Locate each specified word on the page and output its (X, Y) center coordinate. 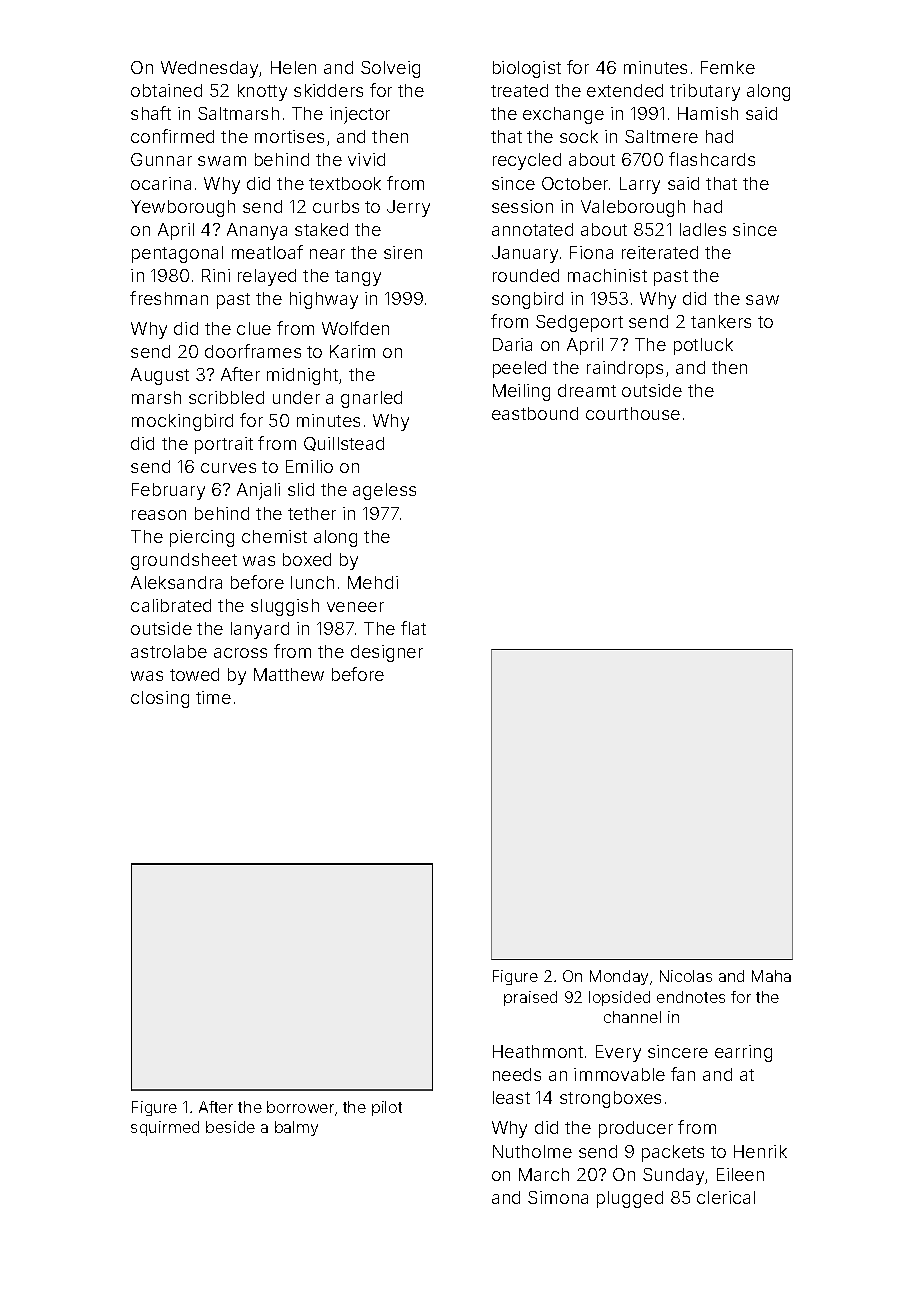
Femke (728, 67)
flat (413, 628)
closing (160, 699)
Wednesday (210, 69)
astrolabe (169, 651)
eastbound (535, 413)
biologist (527, 69)
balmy (296, 1128)
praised (530, 998)
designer (387, 653)
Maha (771, 976)
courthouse (633, 413)
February (168, 491)
